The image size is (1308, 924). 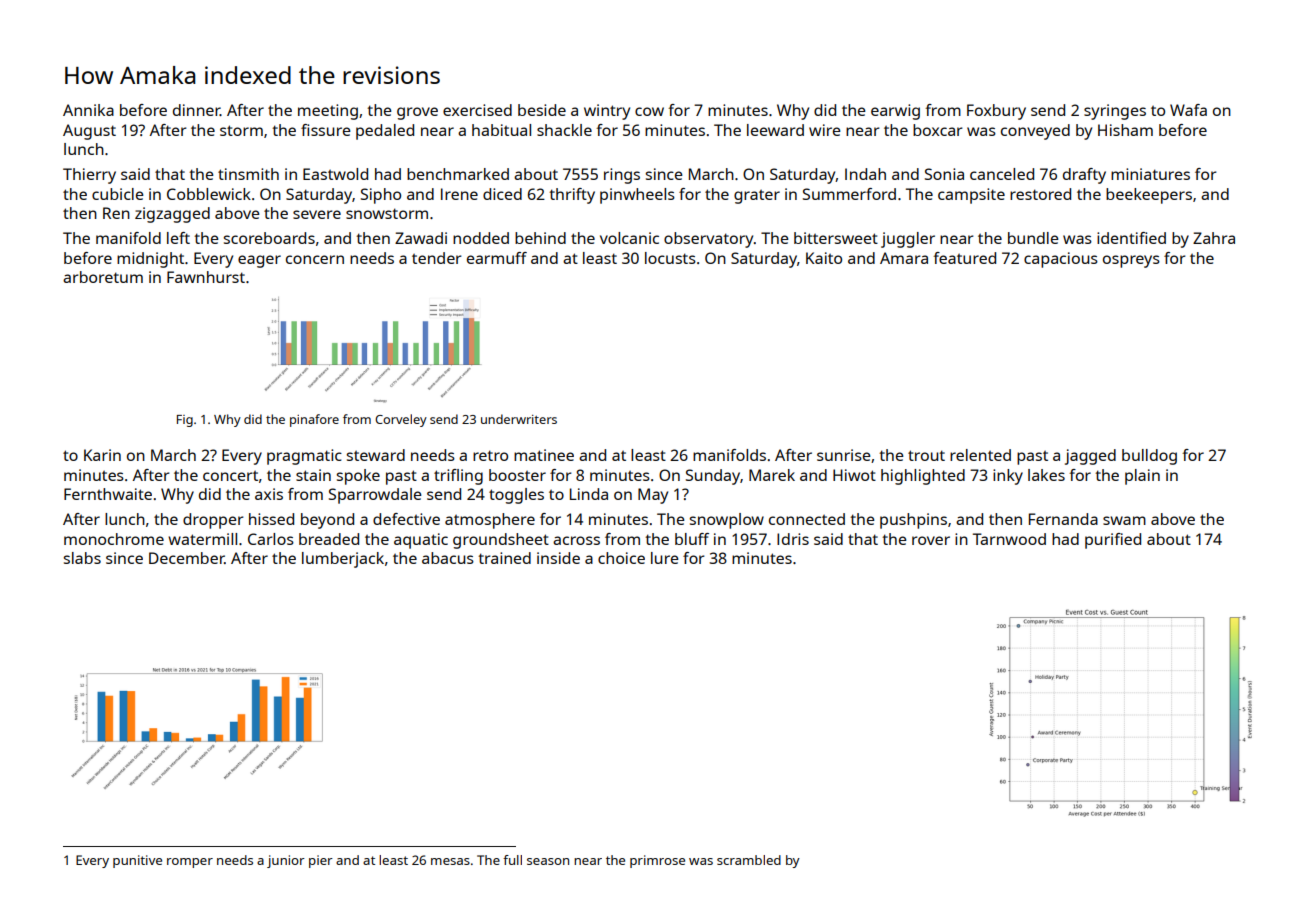 I want to click on locusts, so click(x=670, y=258).
